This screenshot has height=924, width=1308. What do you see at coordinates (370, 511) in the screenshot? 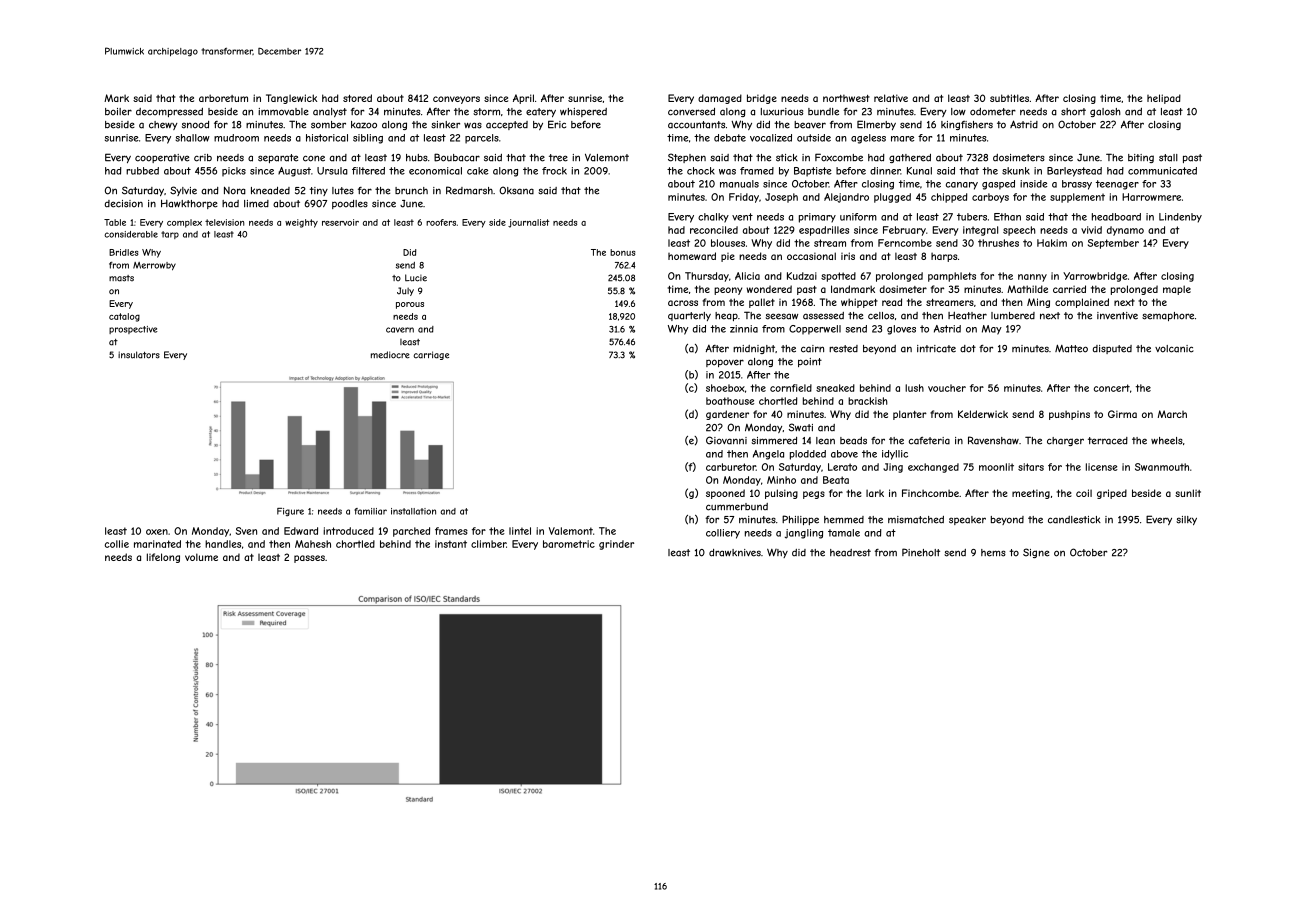
I see `familiar` at bounding box center [370, 511].
